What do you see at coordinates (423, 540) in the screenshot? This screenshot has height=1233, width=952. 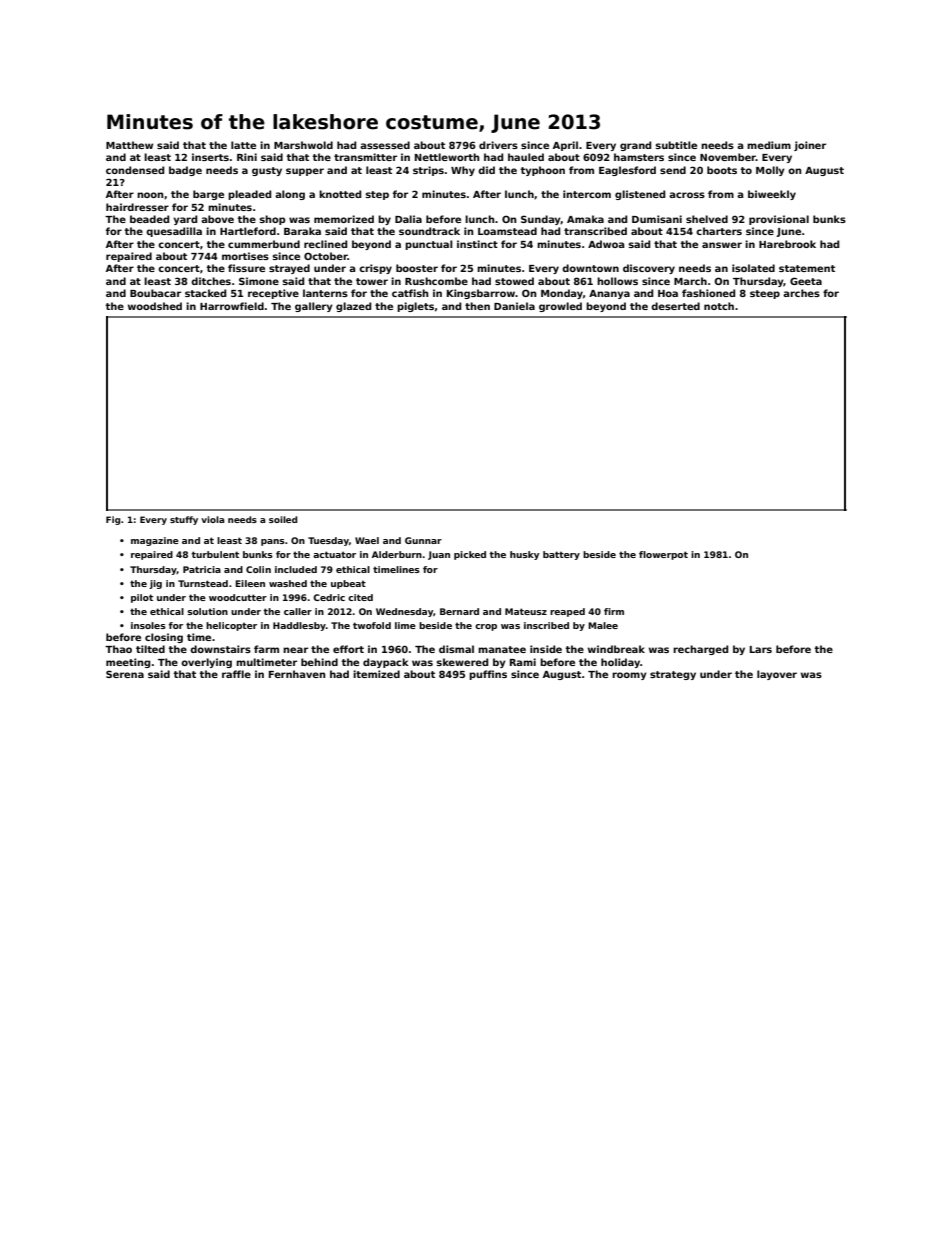 I see `Gunnar` at bounding box center [423, 540].
